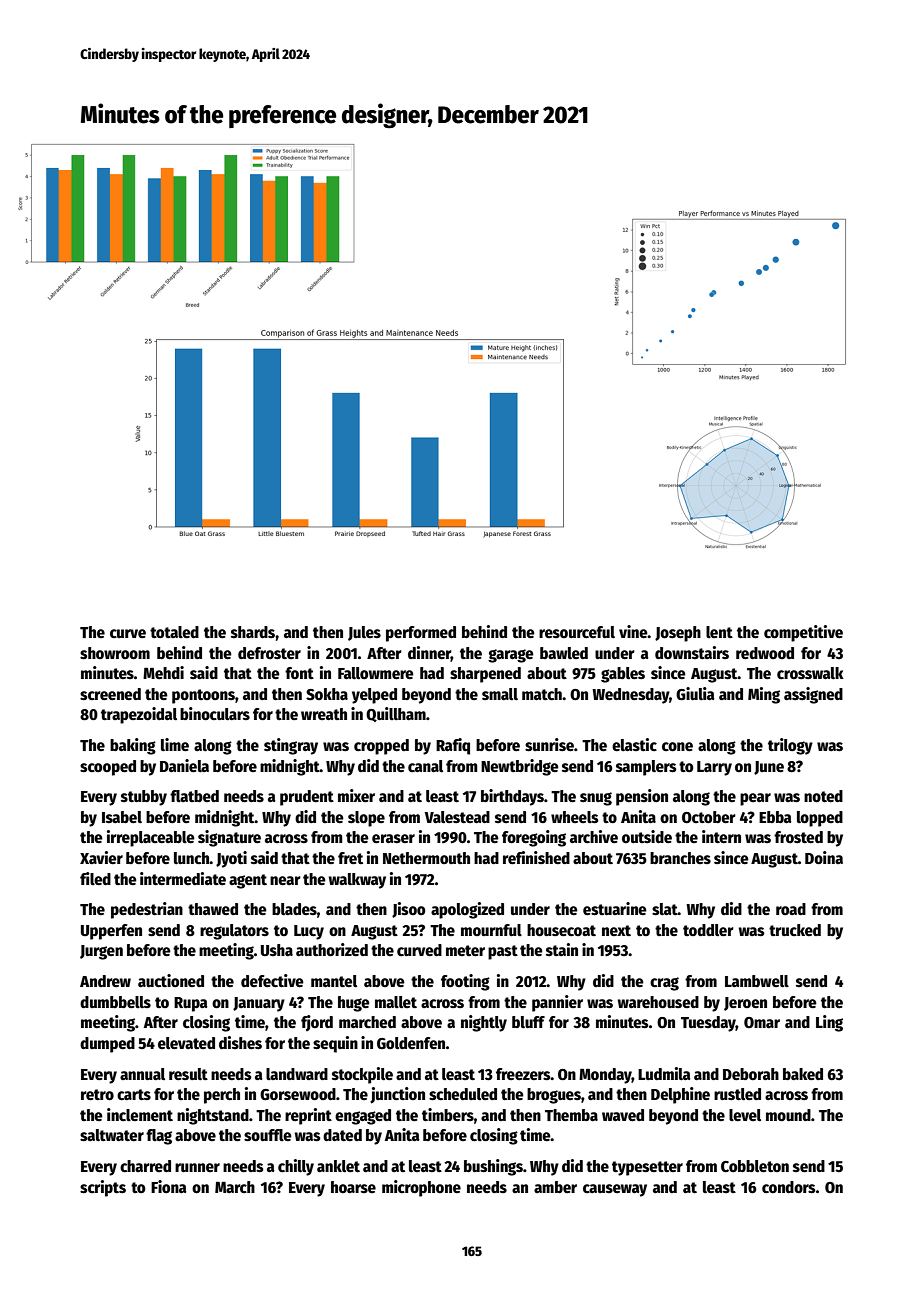  What do you see at coordinates (813, 695) in the document?
I see `assigned` at bounding box center [813, 695].
